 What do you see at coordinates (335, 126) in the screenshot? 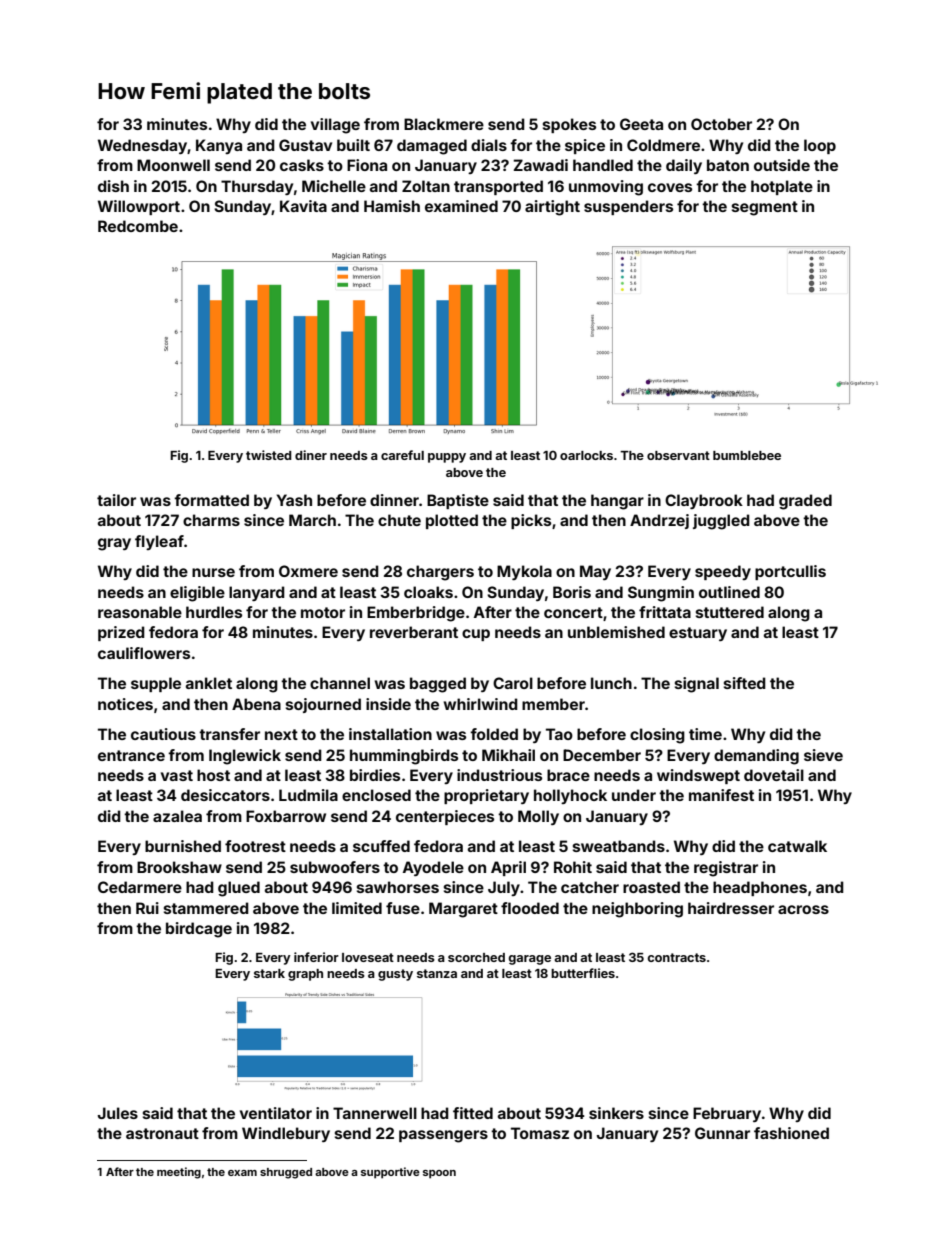
I see `village` at bounding box center [335, 126].
